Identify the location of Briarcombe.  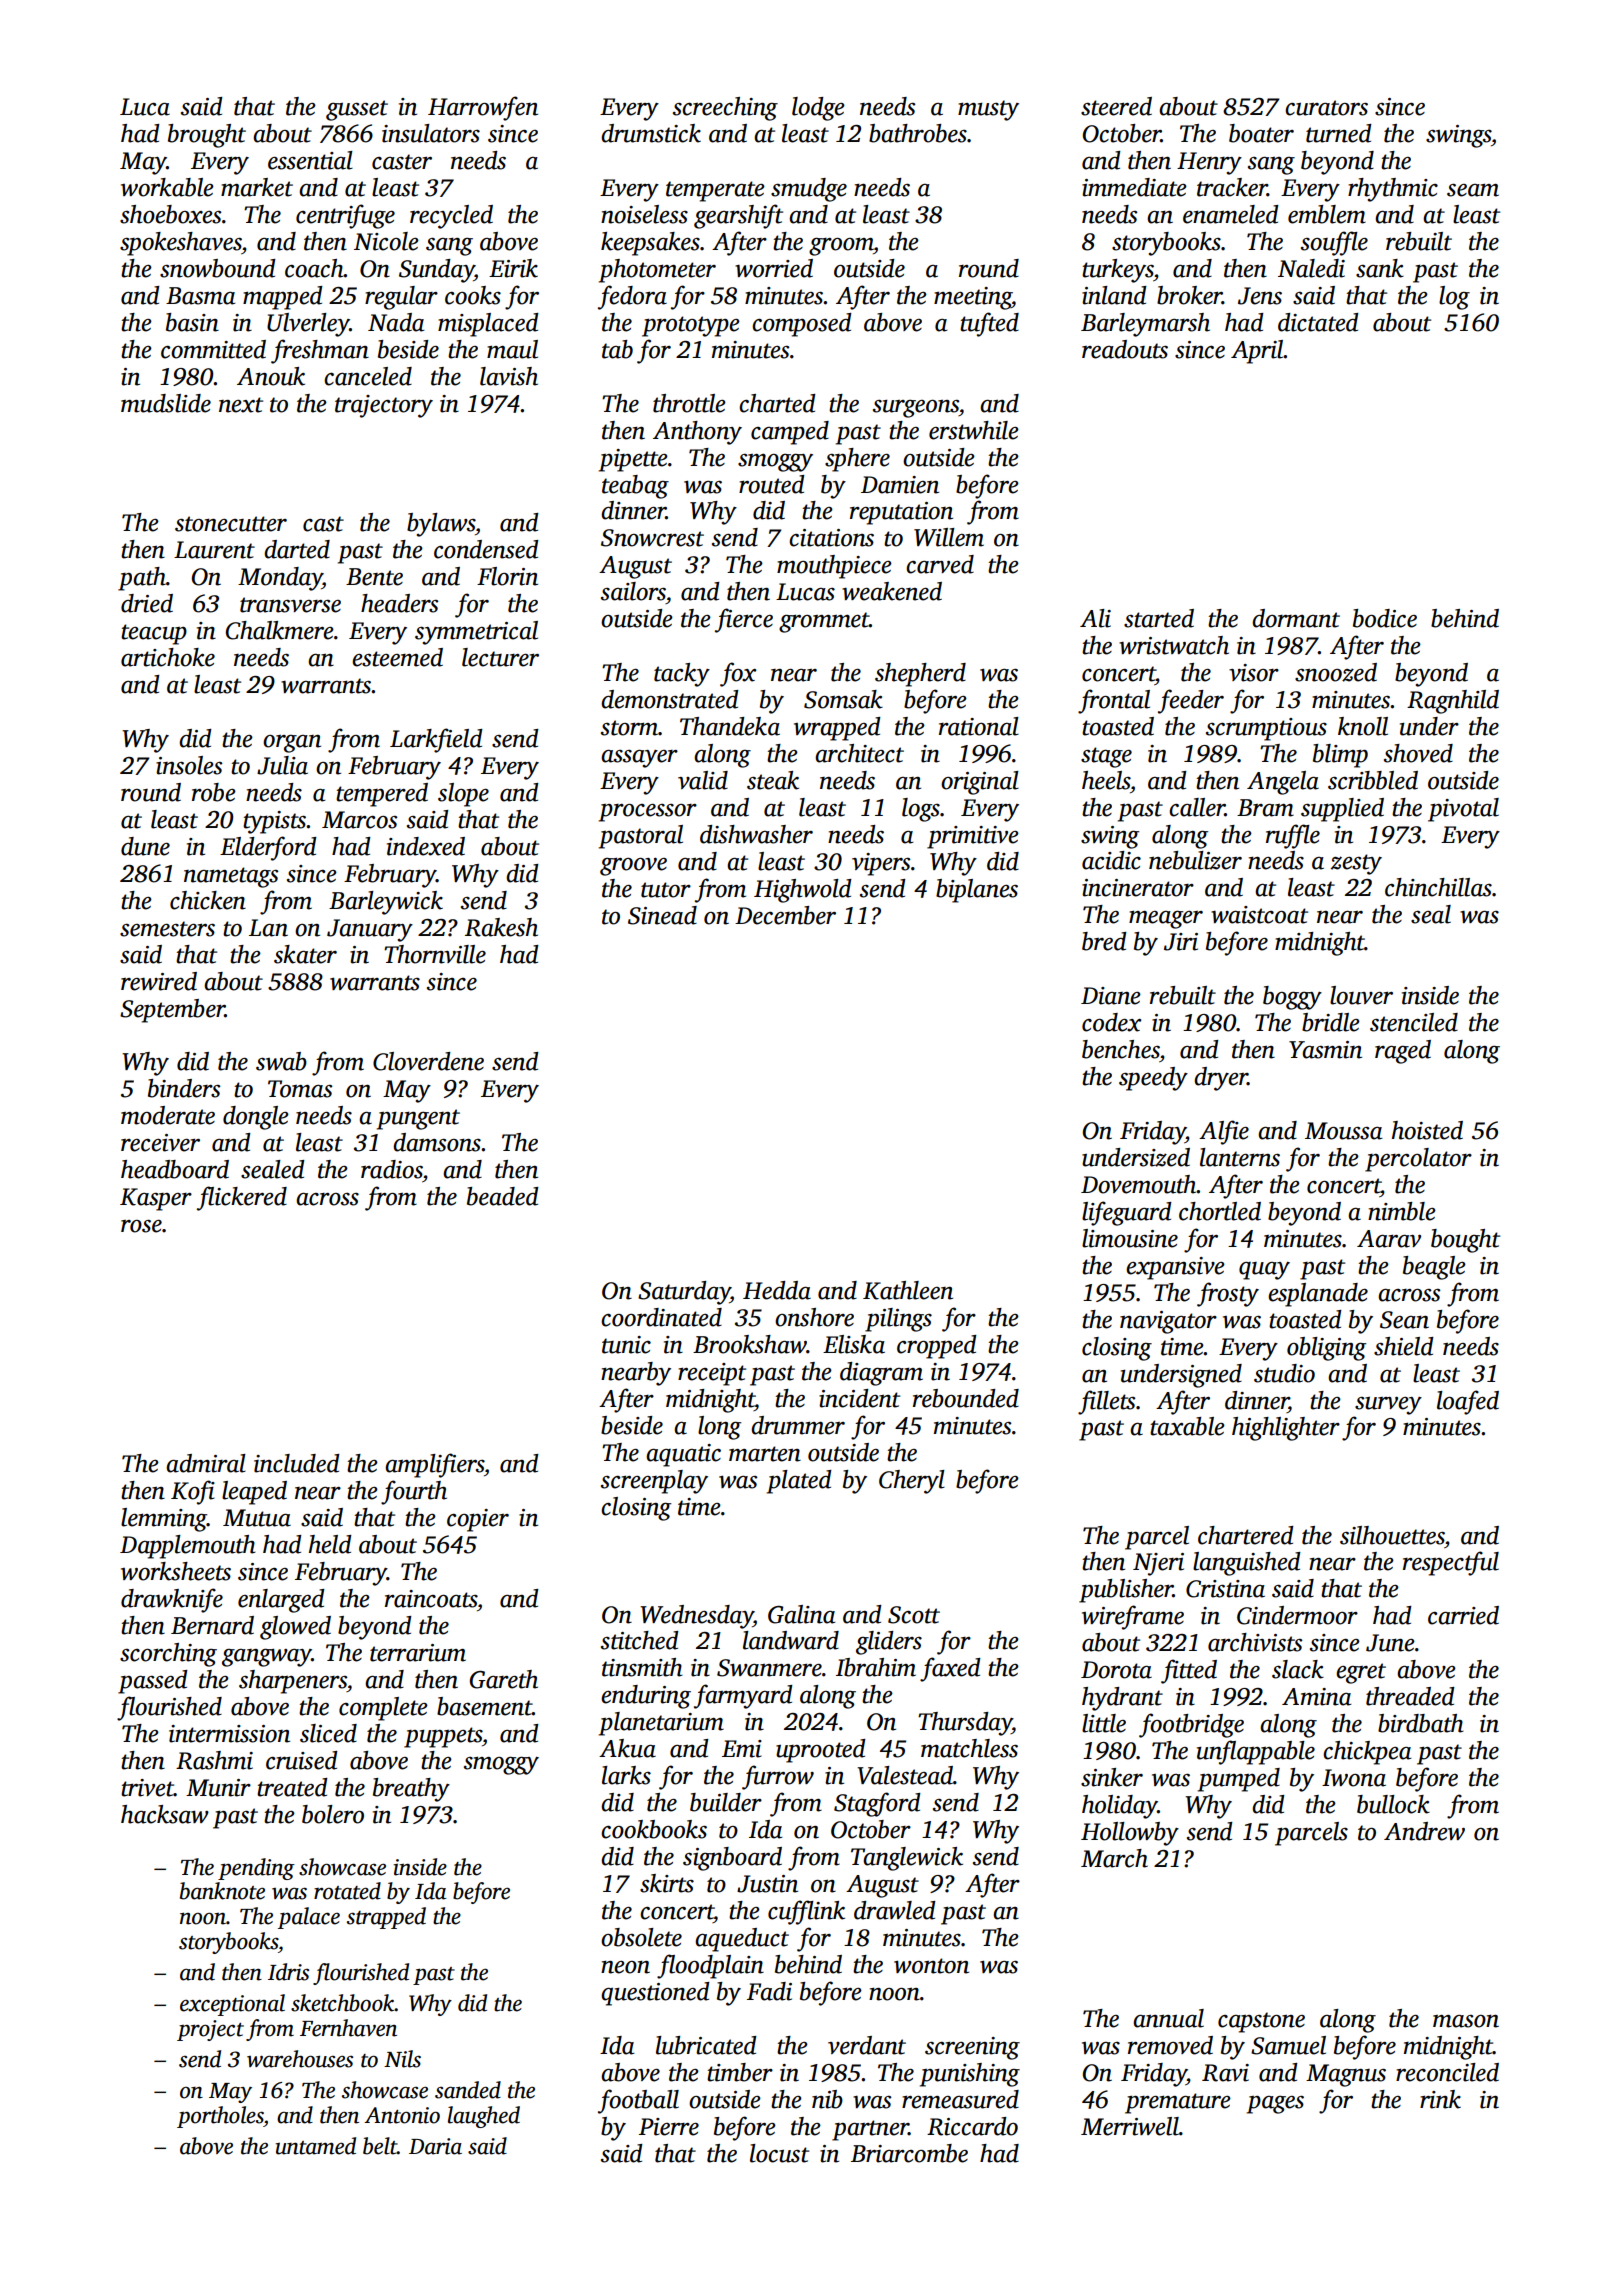
(909, 2153).
